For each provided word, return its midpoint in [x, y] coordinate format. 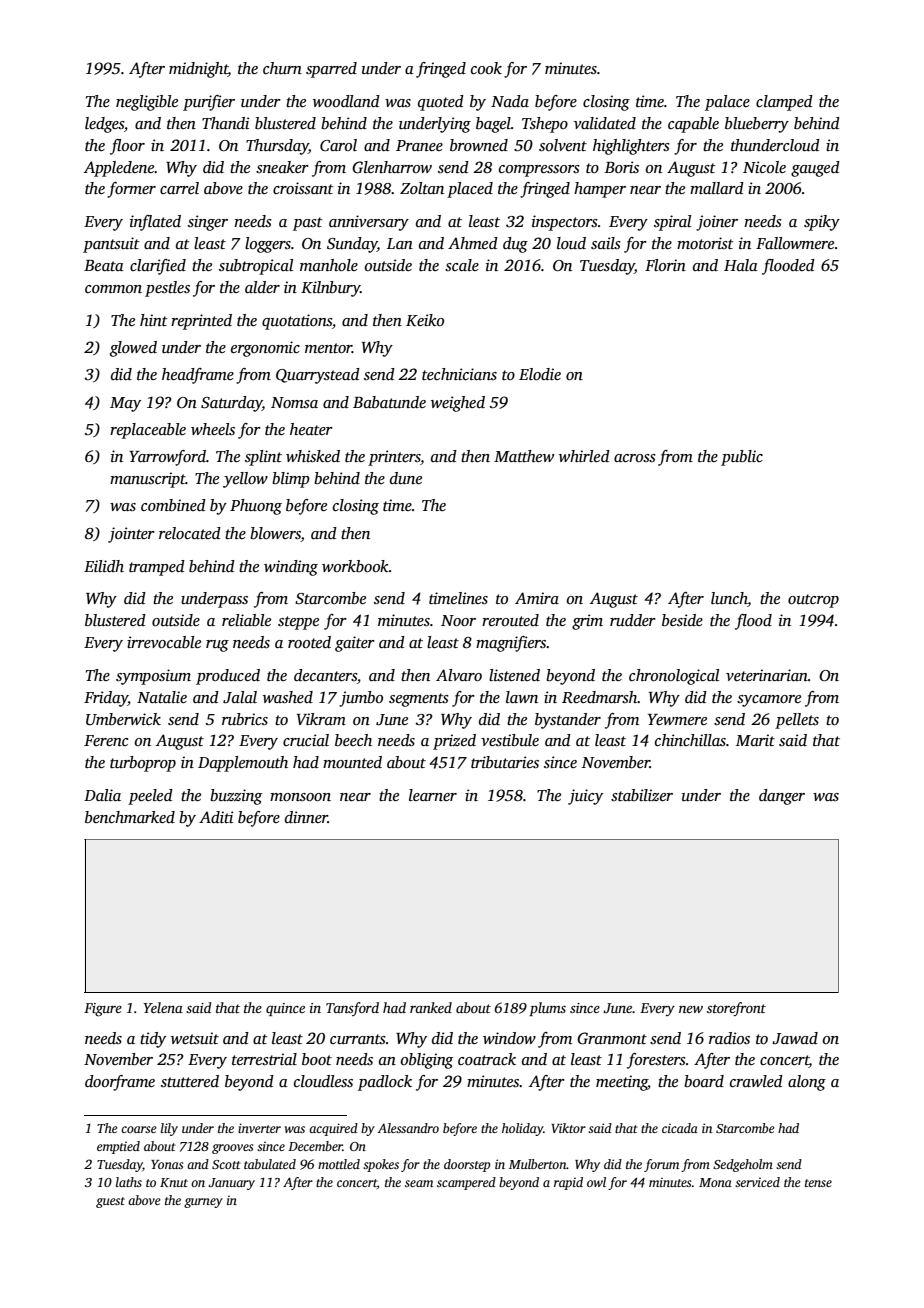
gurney [203, 1203]
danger [782, 797]
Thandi [226, 123]
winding [291, 568]
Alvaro [459, 675]
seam [419, 1183]
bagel [493, 125]
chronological [674, 677]
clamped [784, 103]
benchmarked [130, 817]
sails [606, 243]
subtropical [256, 267]
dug [515, 245]
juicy [585, 797]
